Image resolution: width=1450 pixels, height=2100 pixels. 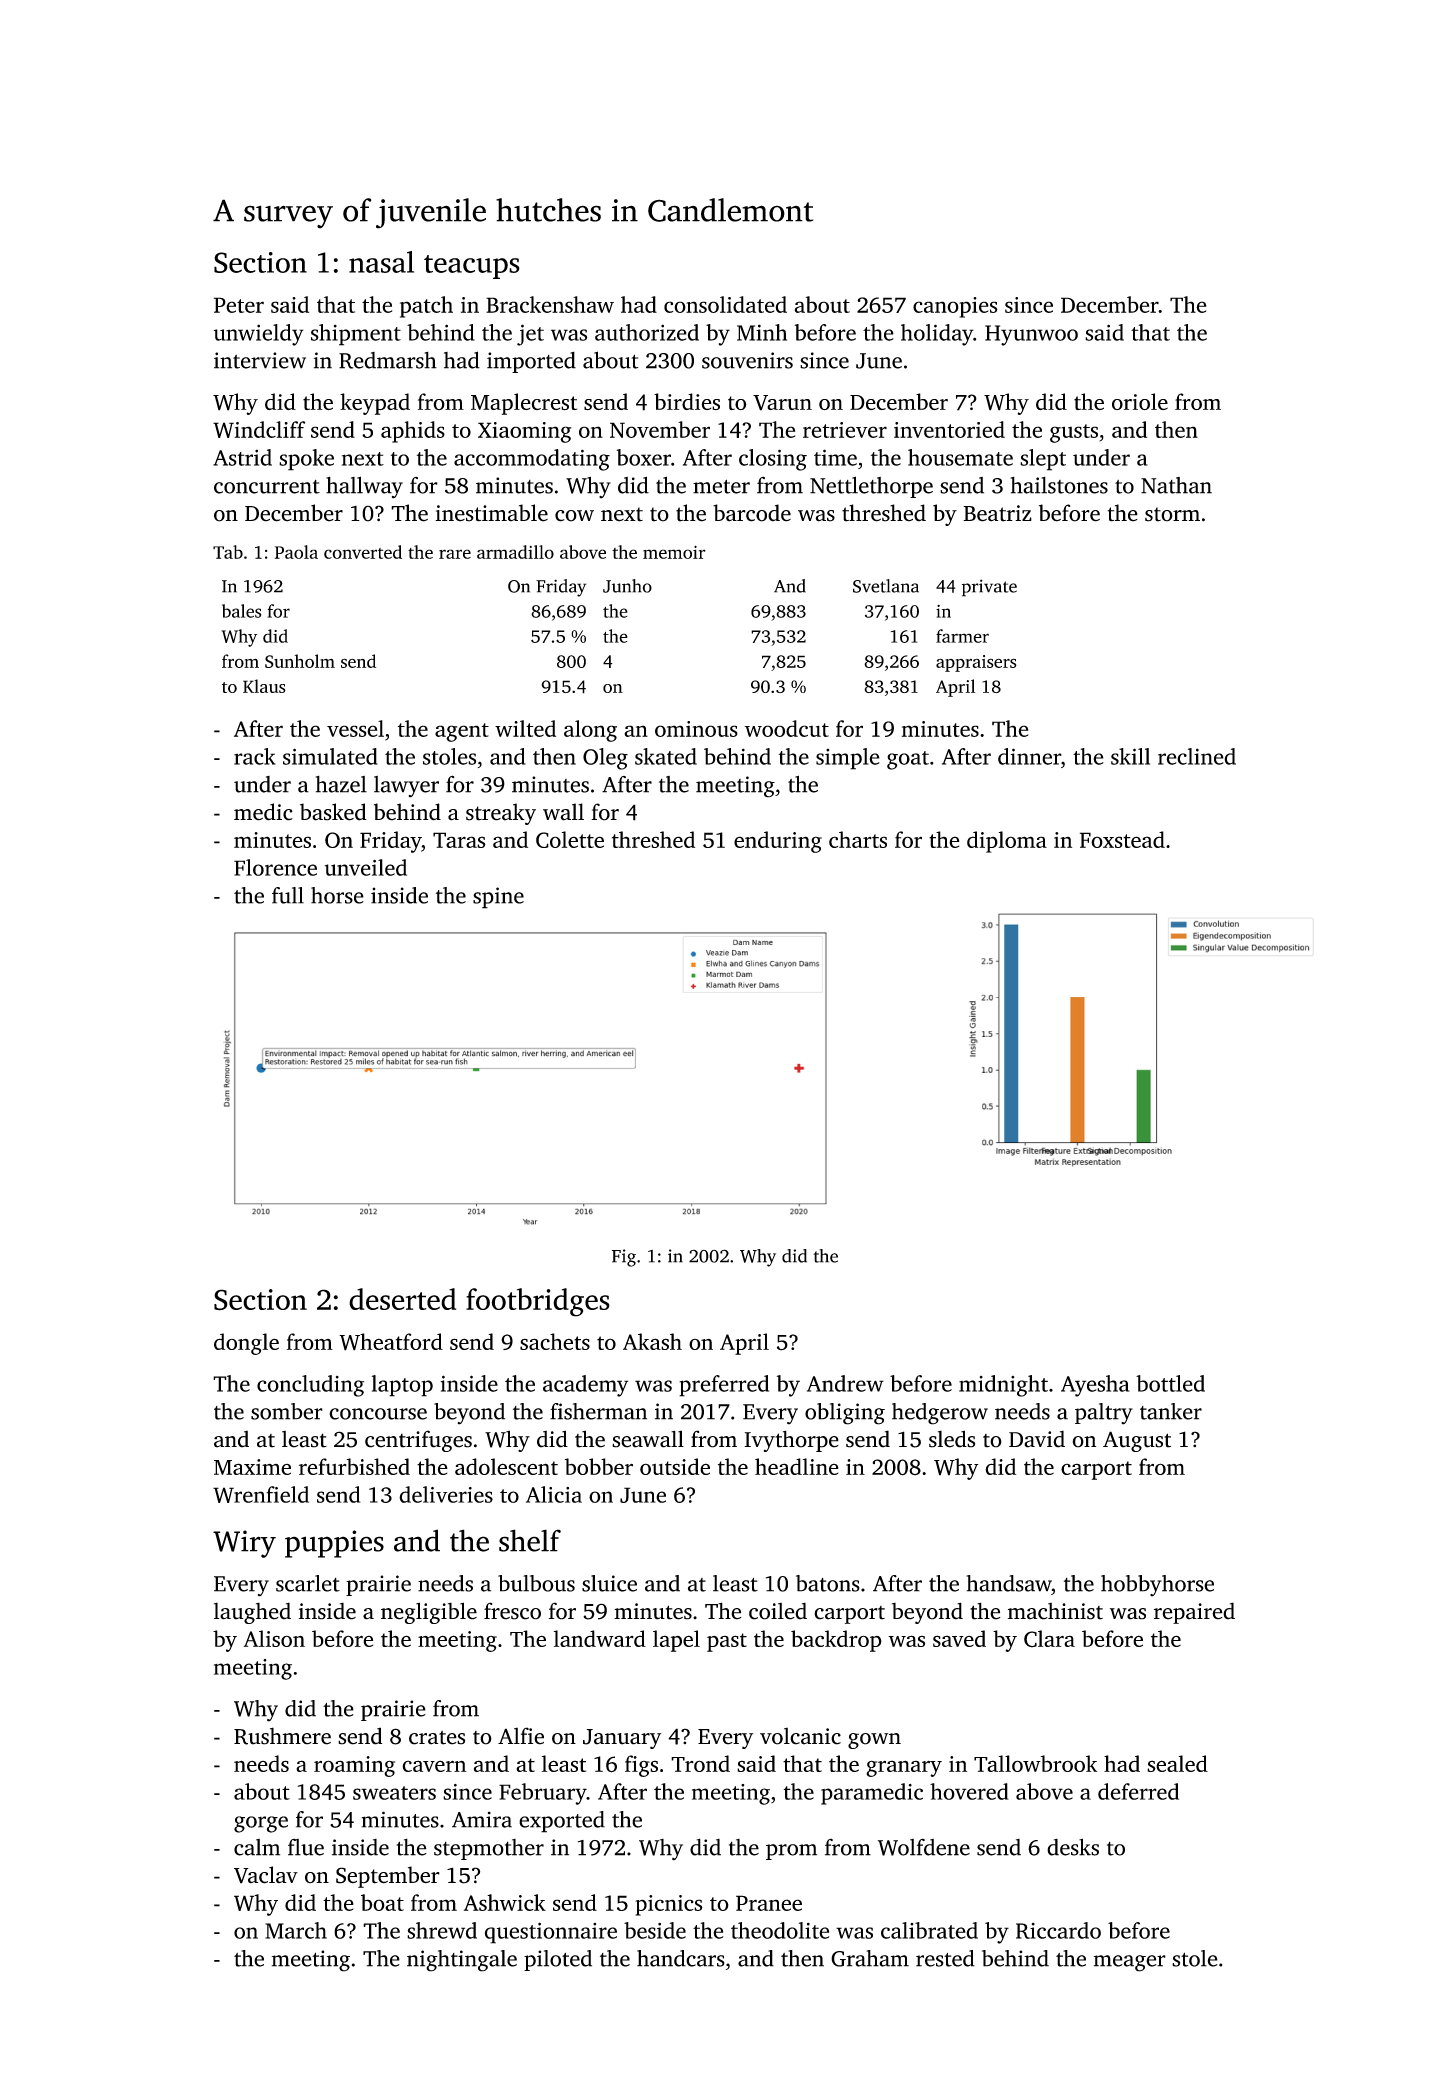 I want to click on dongle, so click(x=246, y=1344).
